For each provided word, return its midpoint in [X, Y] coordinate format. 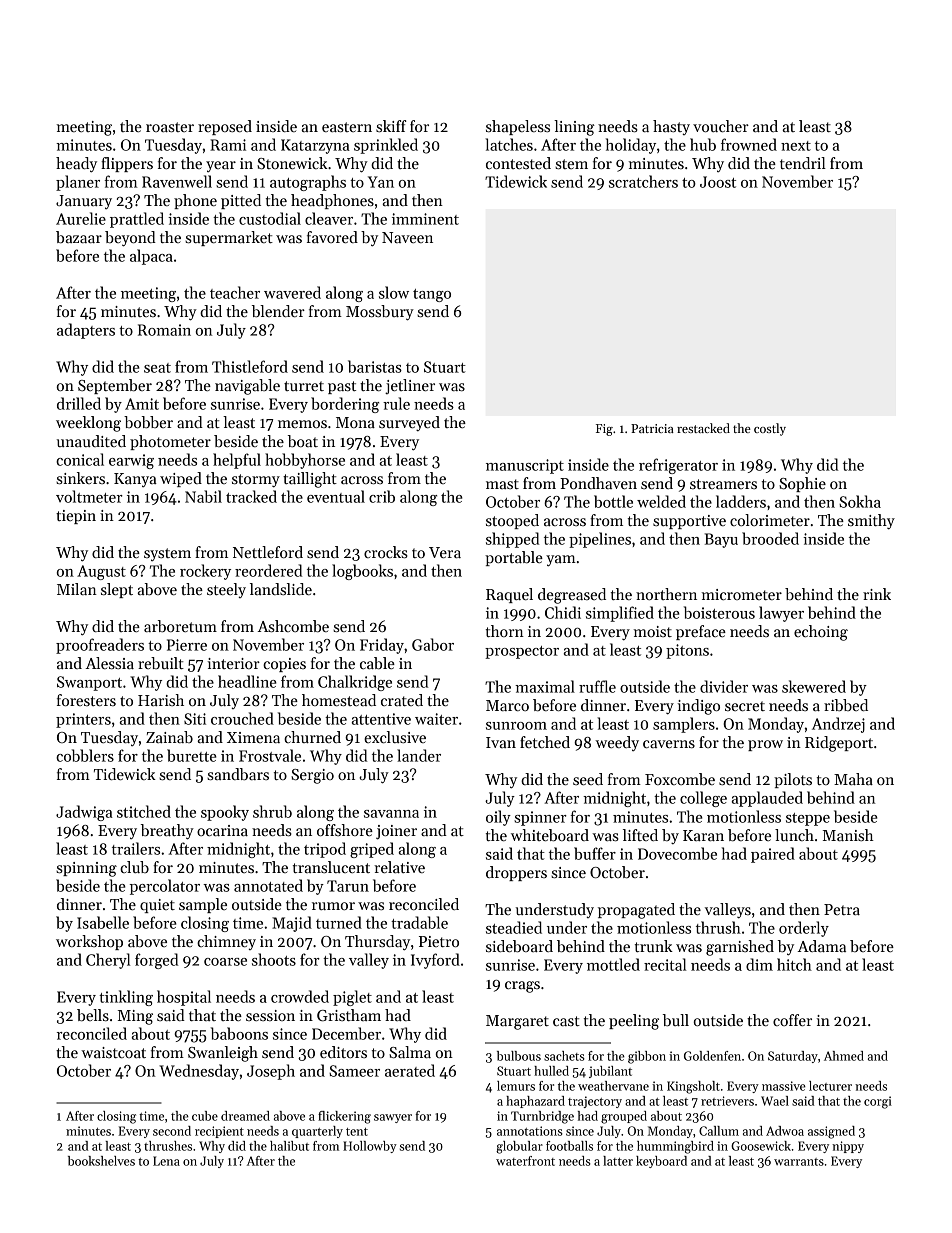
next [796, 146]
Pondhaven [598, 483]
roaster [170, 127]
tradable [419, 922]
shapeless [518, 127]
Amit [142, 404]
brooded [770, 538]
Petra [842, 909]
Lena [166, 1161]
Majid [292, 924]
